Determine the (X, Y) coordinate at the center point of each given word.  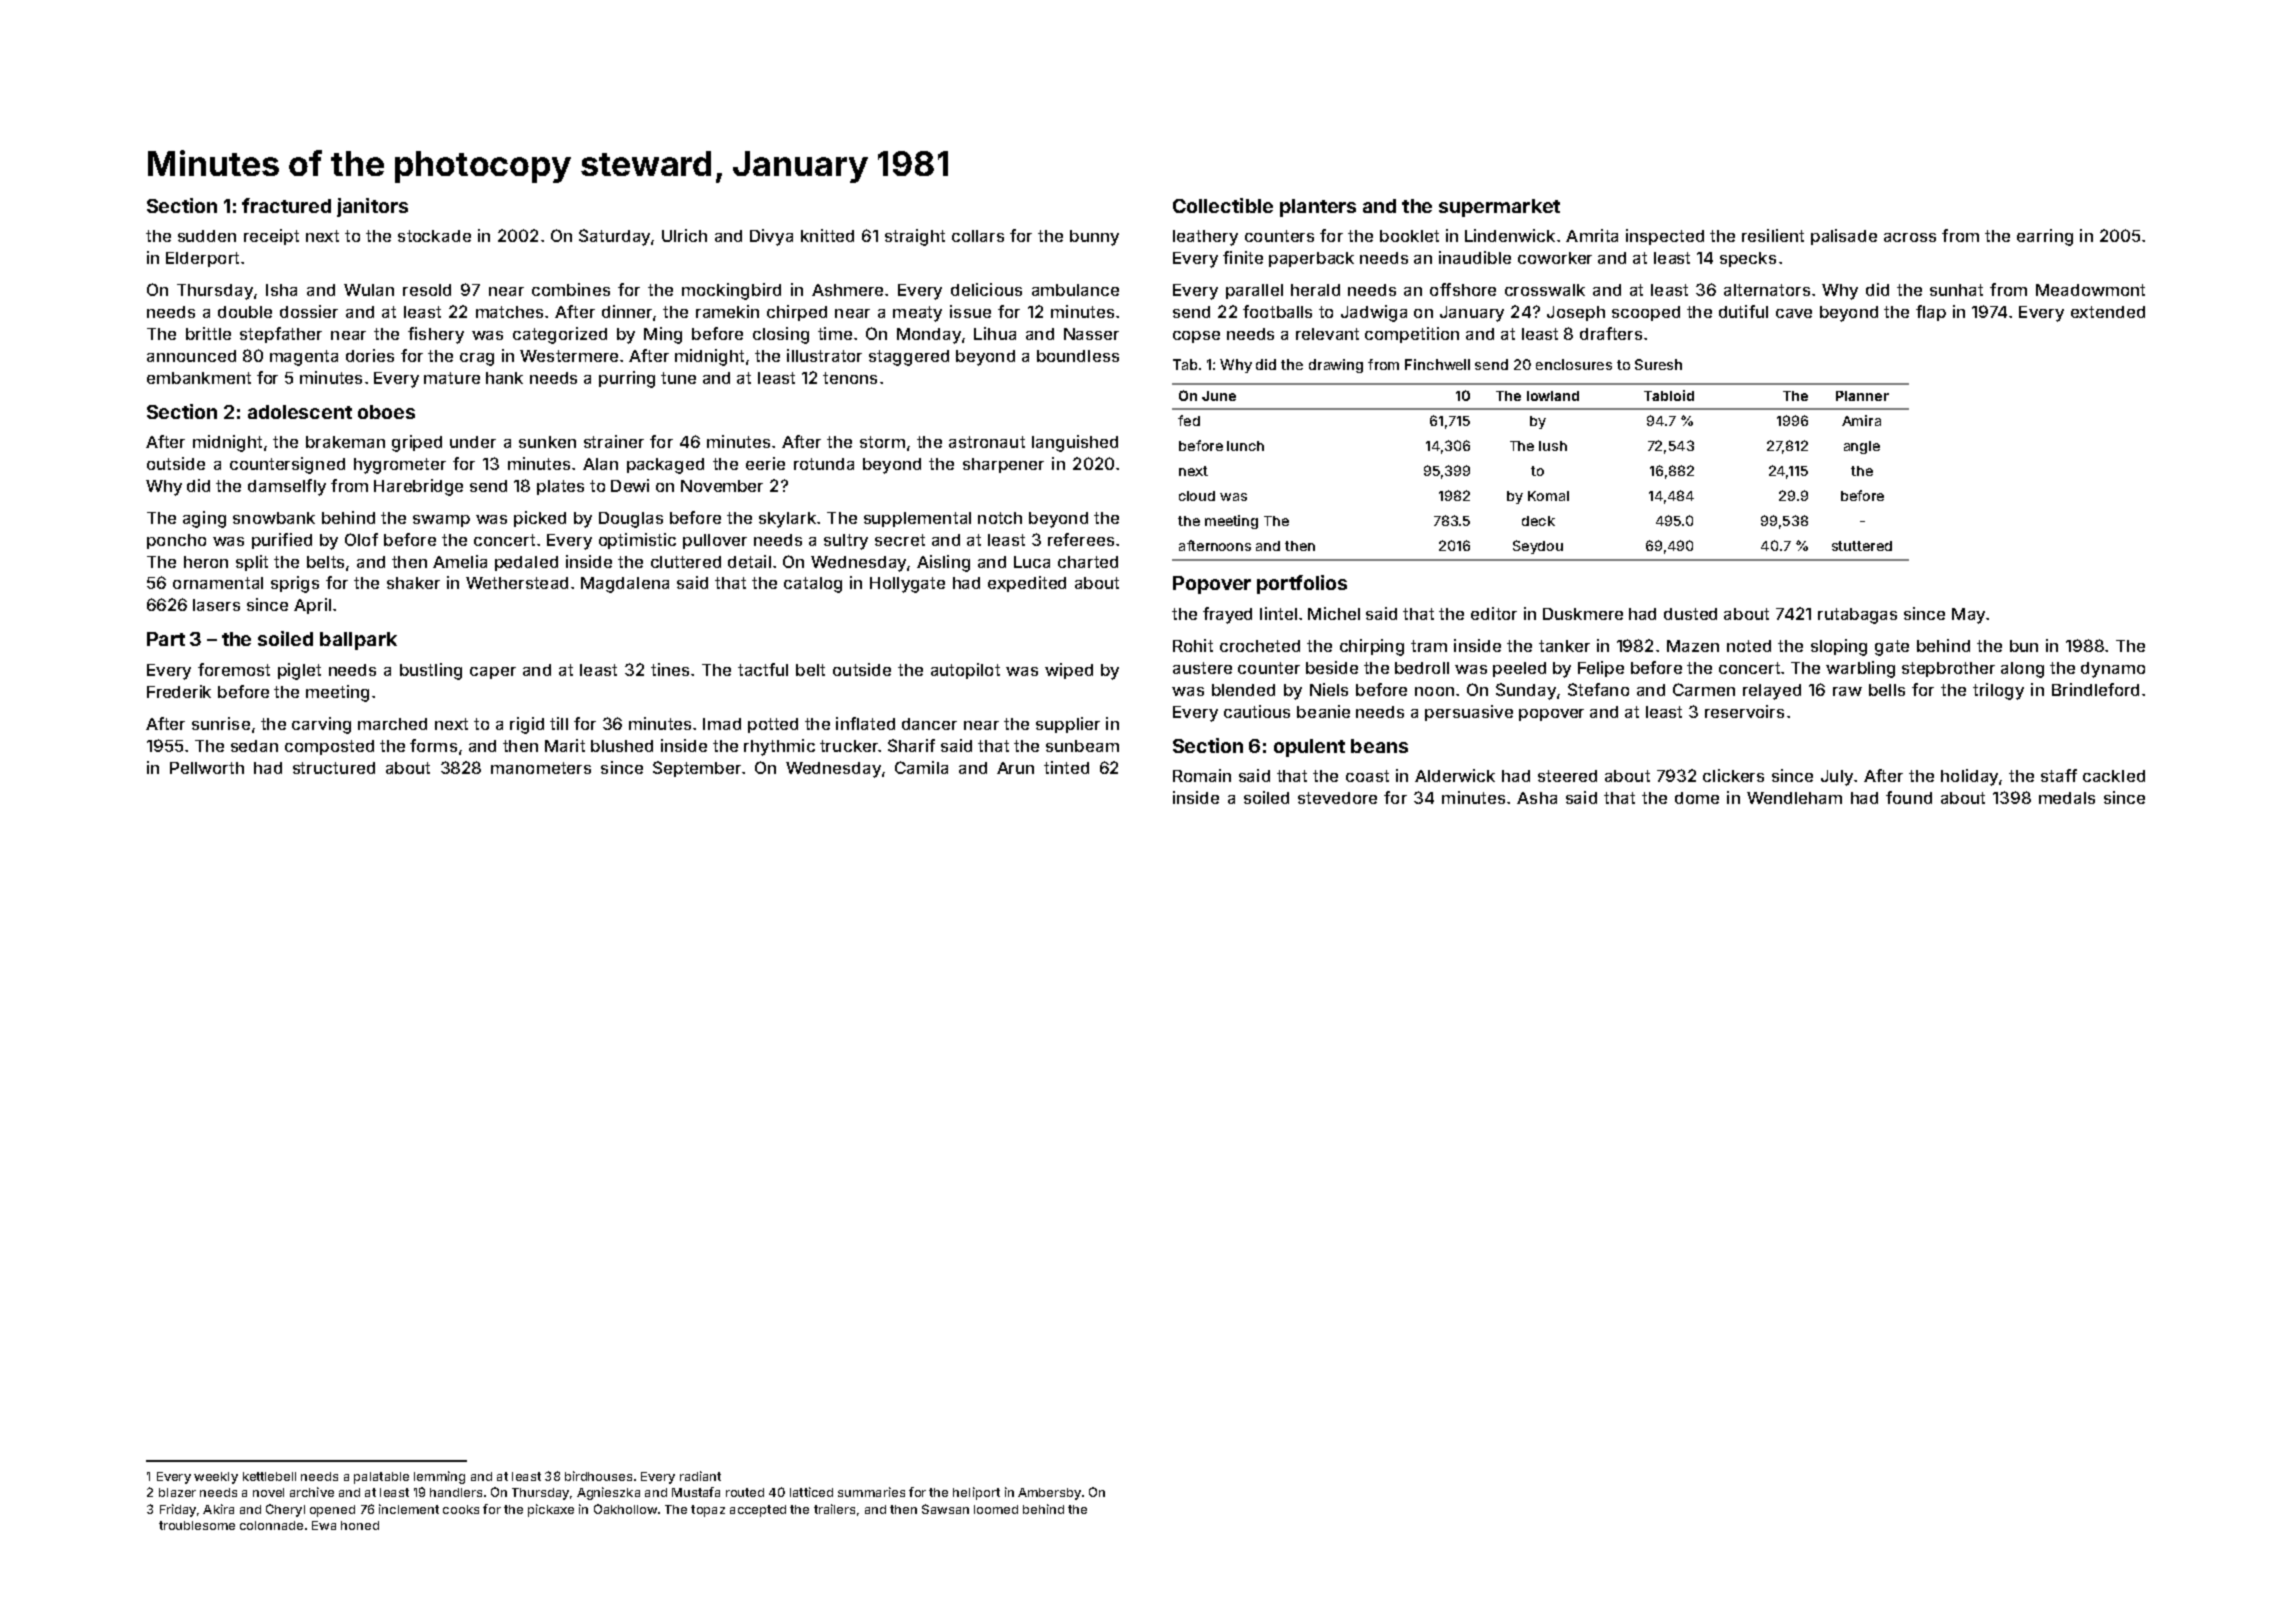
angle (1862, 447)
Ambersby (1049, 1494)
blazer (177, 1492)
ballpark (358, 641)
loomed (996, 1509)
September (697, 769)
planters (1318, 208)
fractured (286, 205)
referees (1081, 539)
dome (1697, 798)
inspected (1665, 237)
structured (334, 768)
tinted (1066, 767)
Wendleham (1794, 798)
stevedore (1337, 798)
